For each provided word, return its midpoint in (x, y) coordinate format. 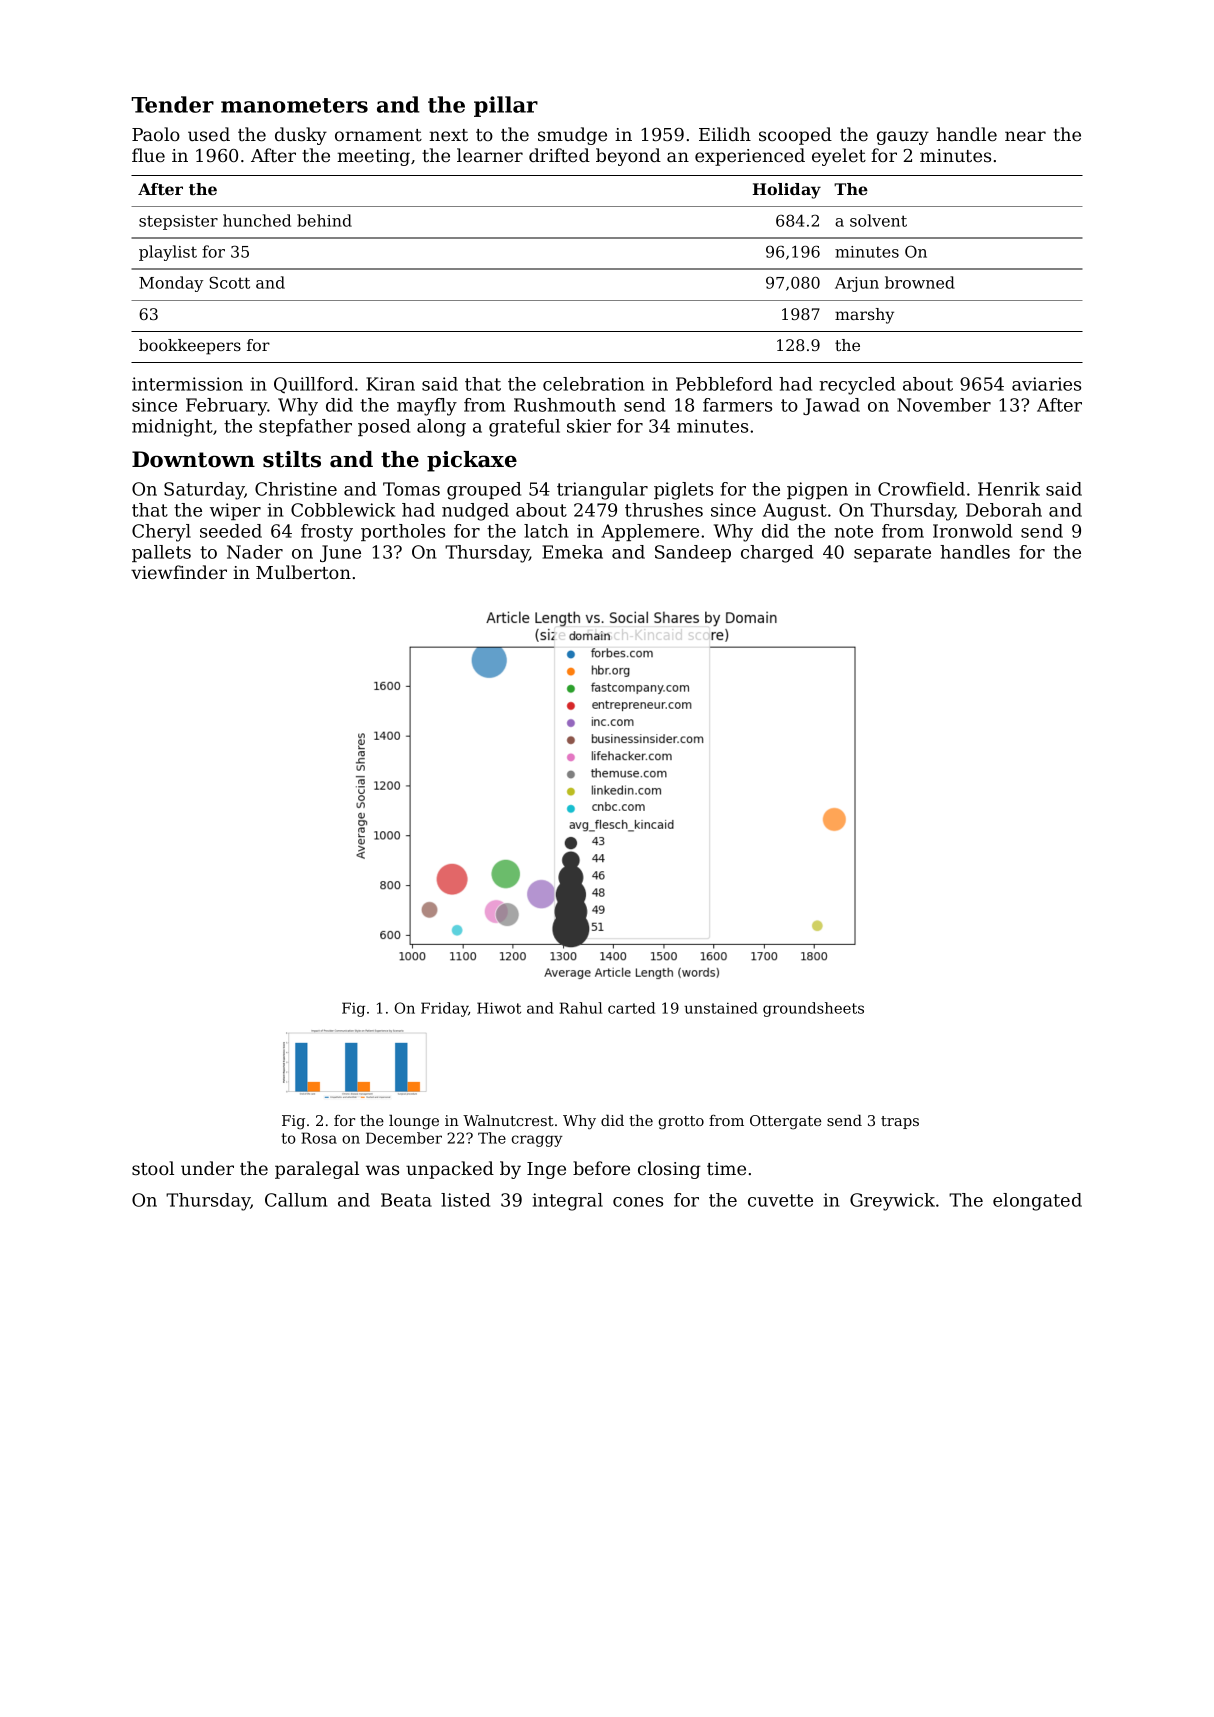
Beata (406, 1200)
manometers (294, 105)
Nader (255, 552)
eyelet (839, 157)
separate (892, 554)
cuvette (780, 1200)
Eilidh (725, 134)
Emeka (572, 552)
